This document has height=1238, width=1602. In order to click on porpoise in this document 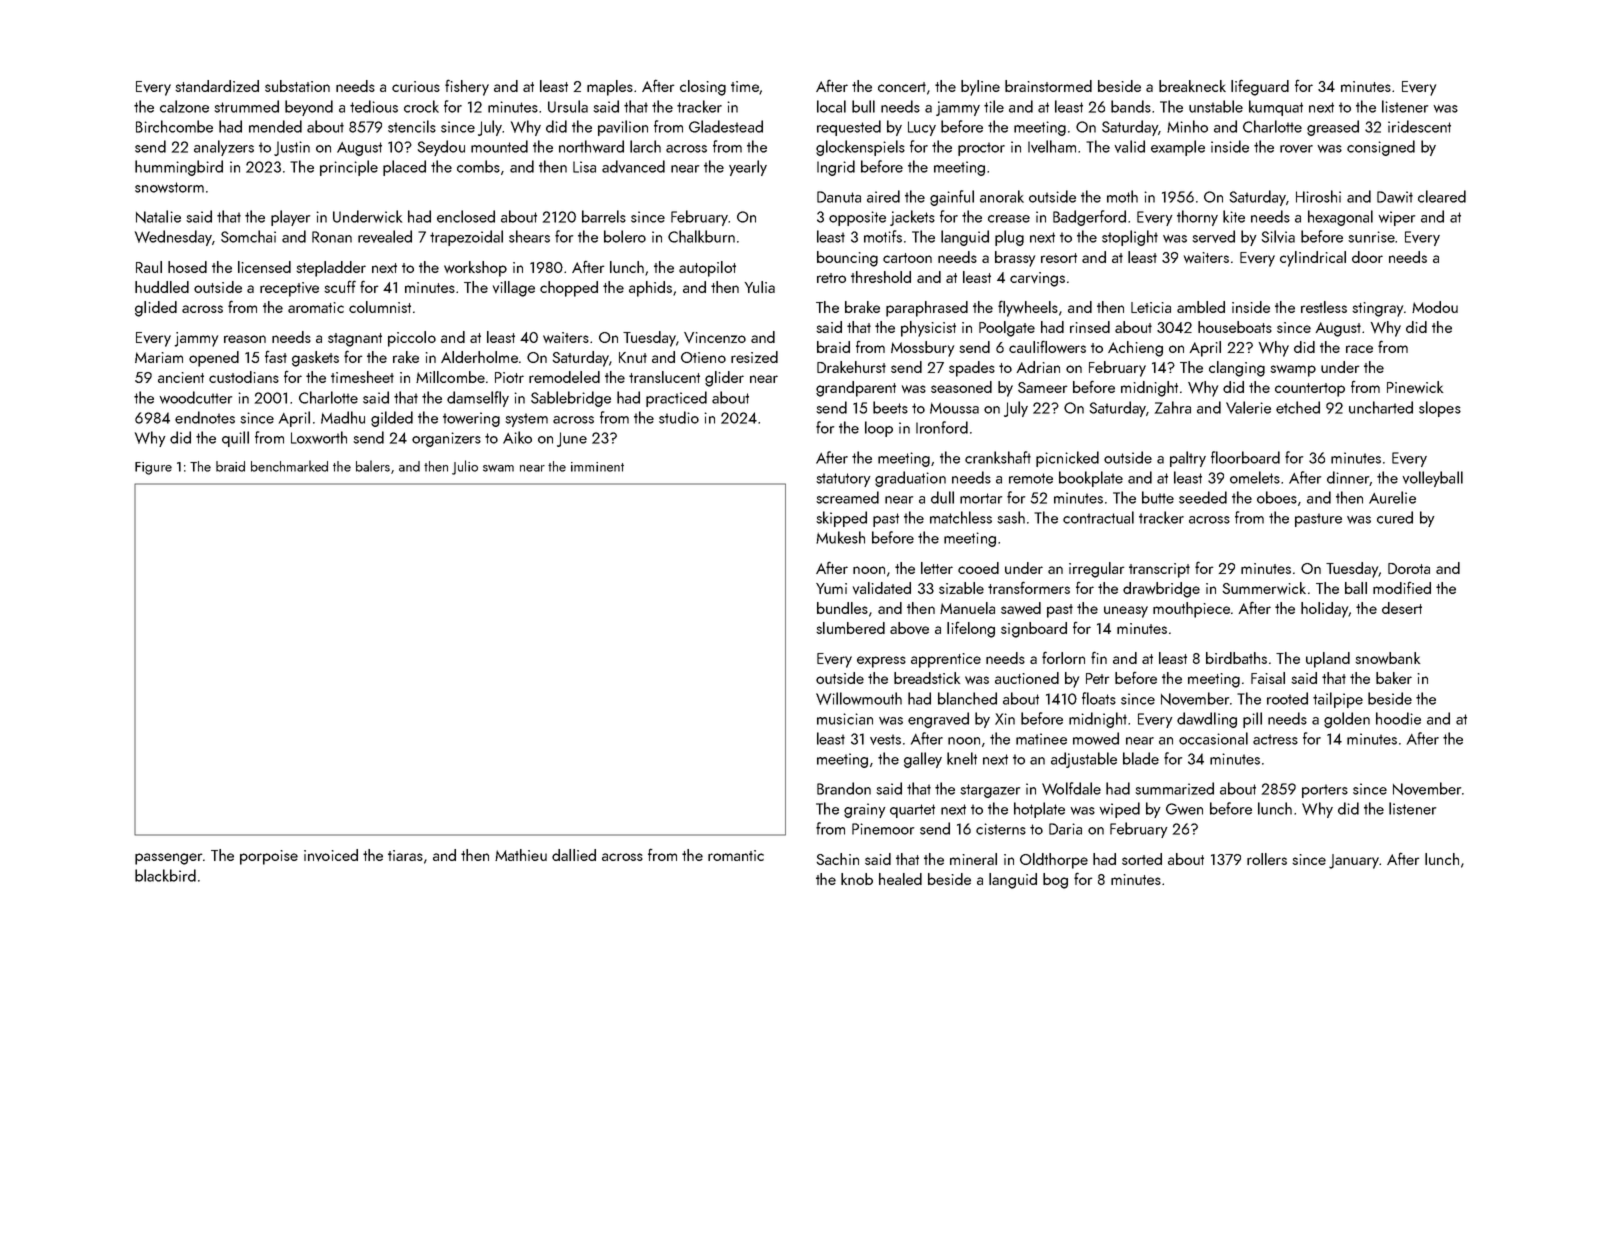, I will do `click(269, 857)`.
